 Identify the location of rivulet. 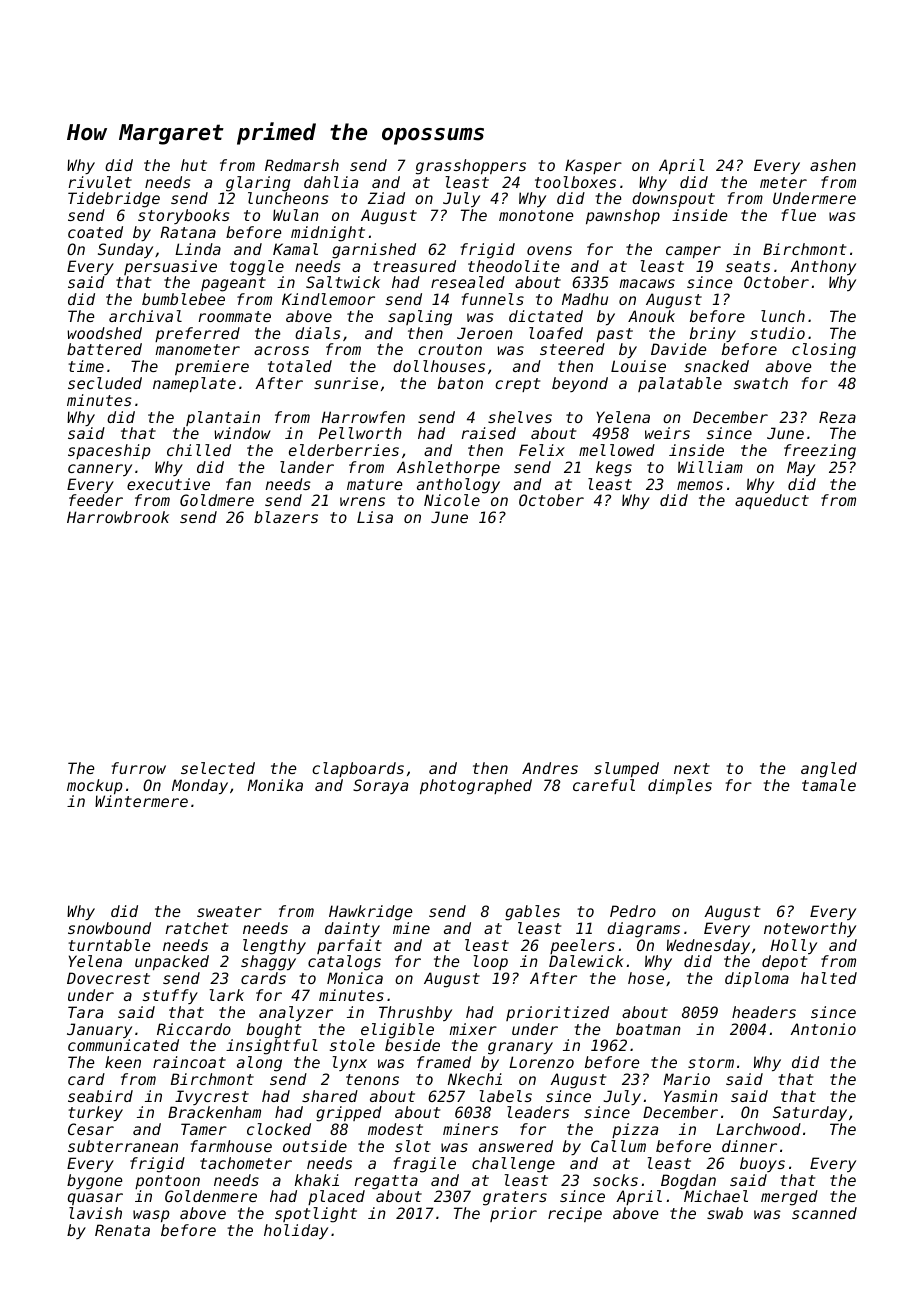
(100, 182).
